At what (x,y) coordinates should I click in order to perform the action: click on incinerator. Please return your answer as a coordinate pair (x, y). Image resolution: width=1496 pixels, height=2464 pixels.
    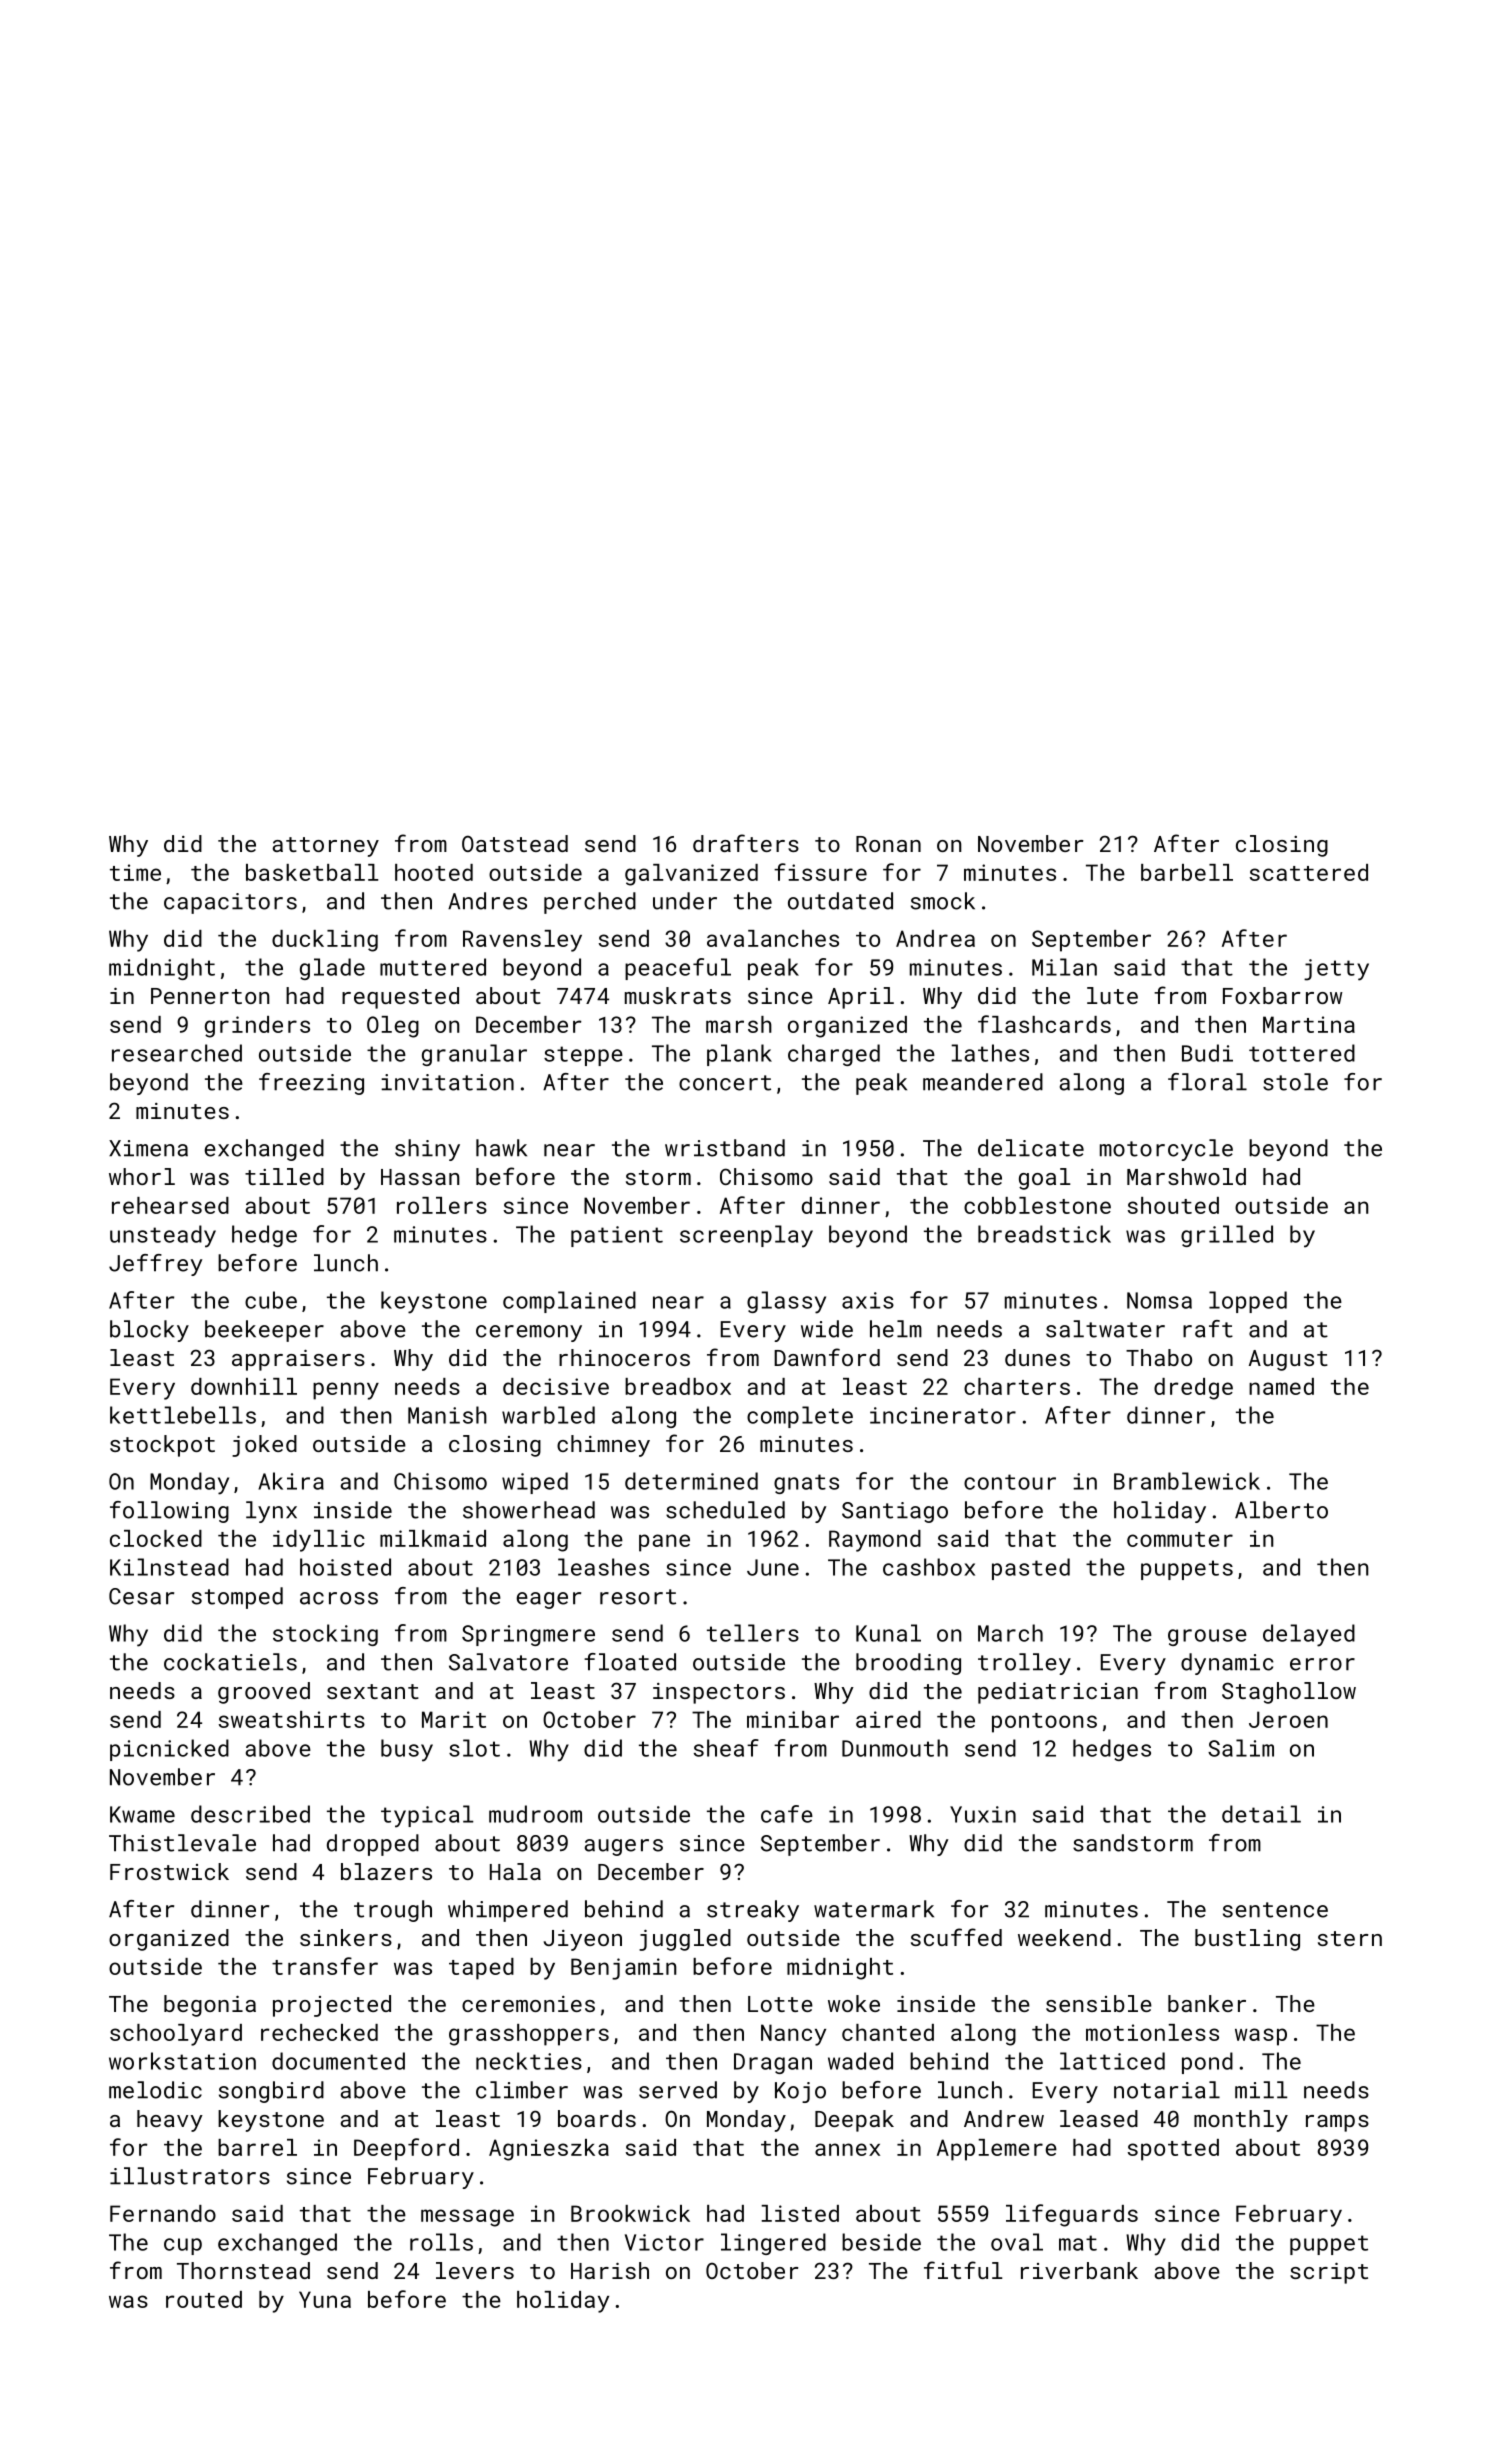
    Looking at the image, I should click on (943, 1415).
